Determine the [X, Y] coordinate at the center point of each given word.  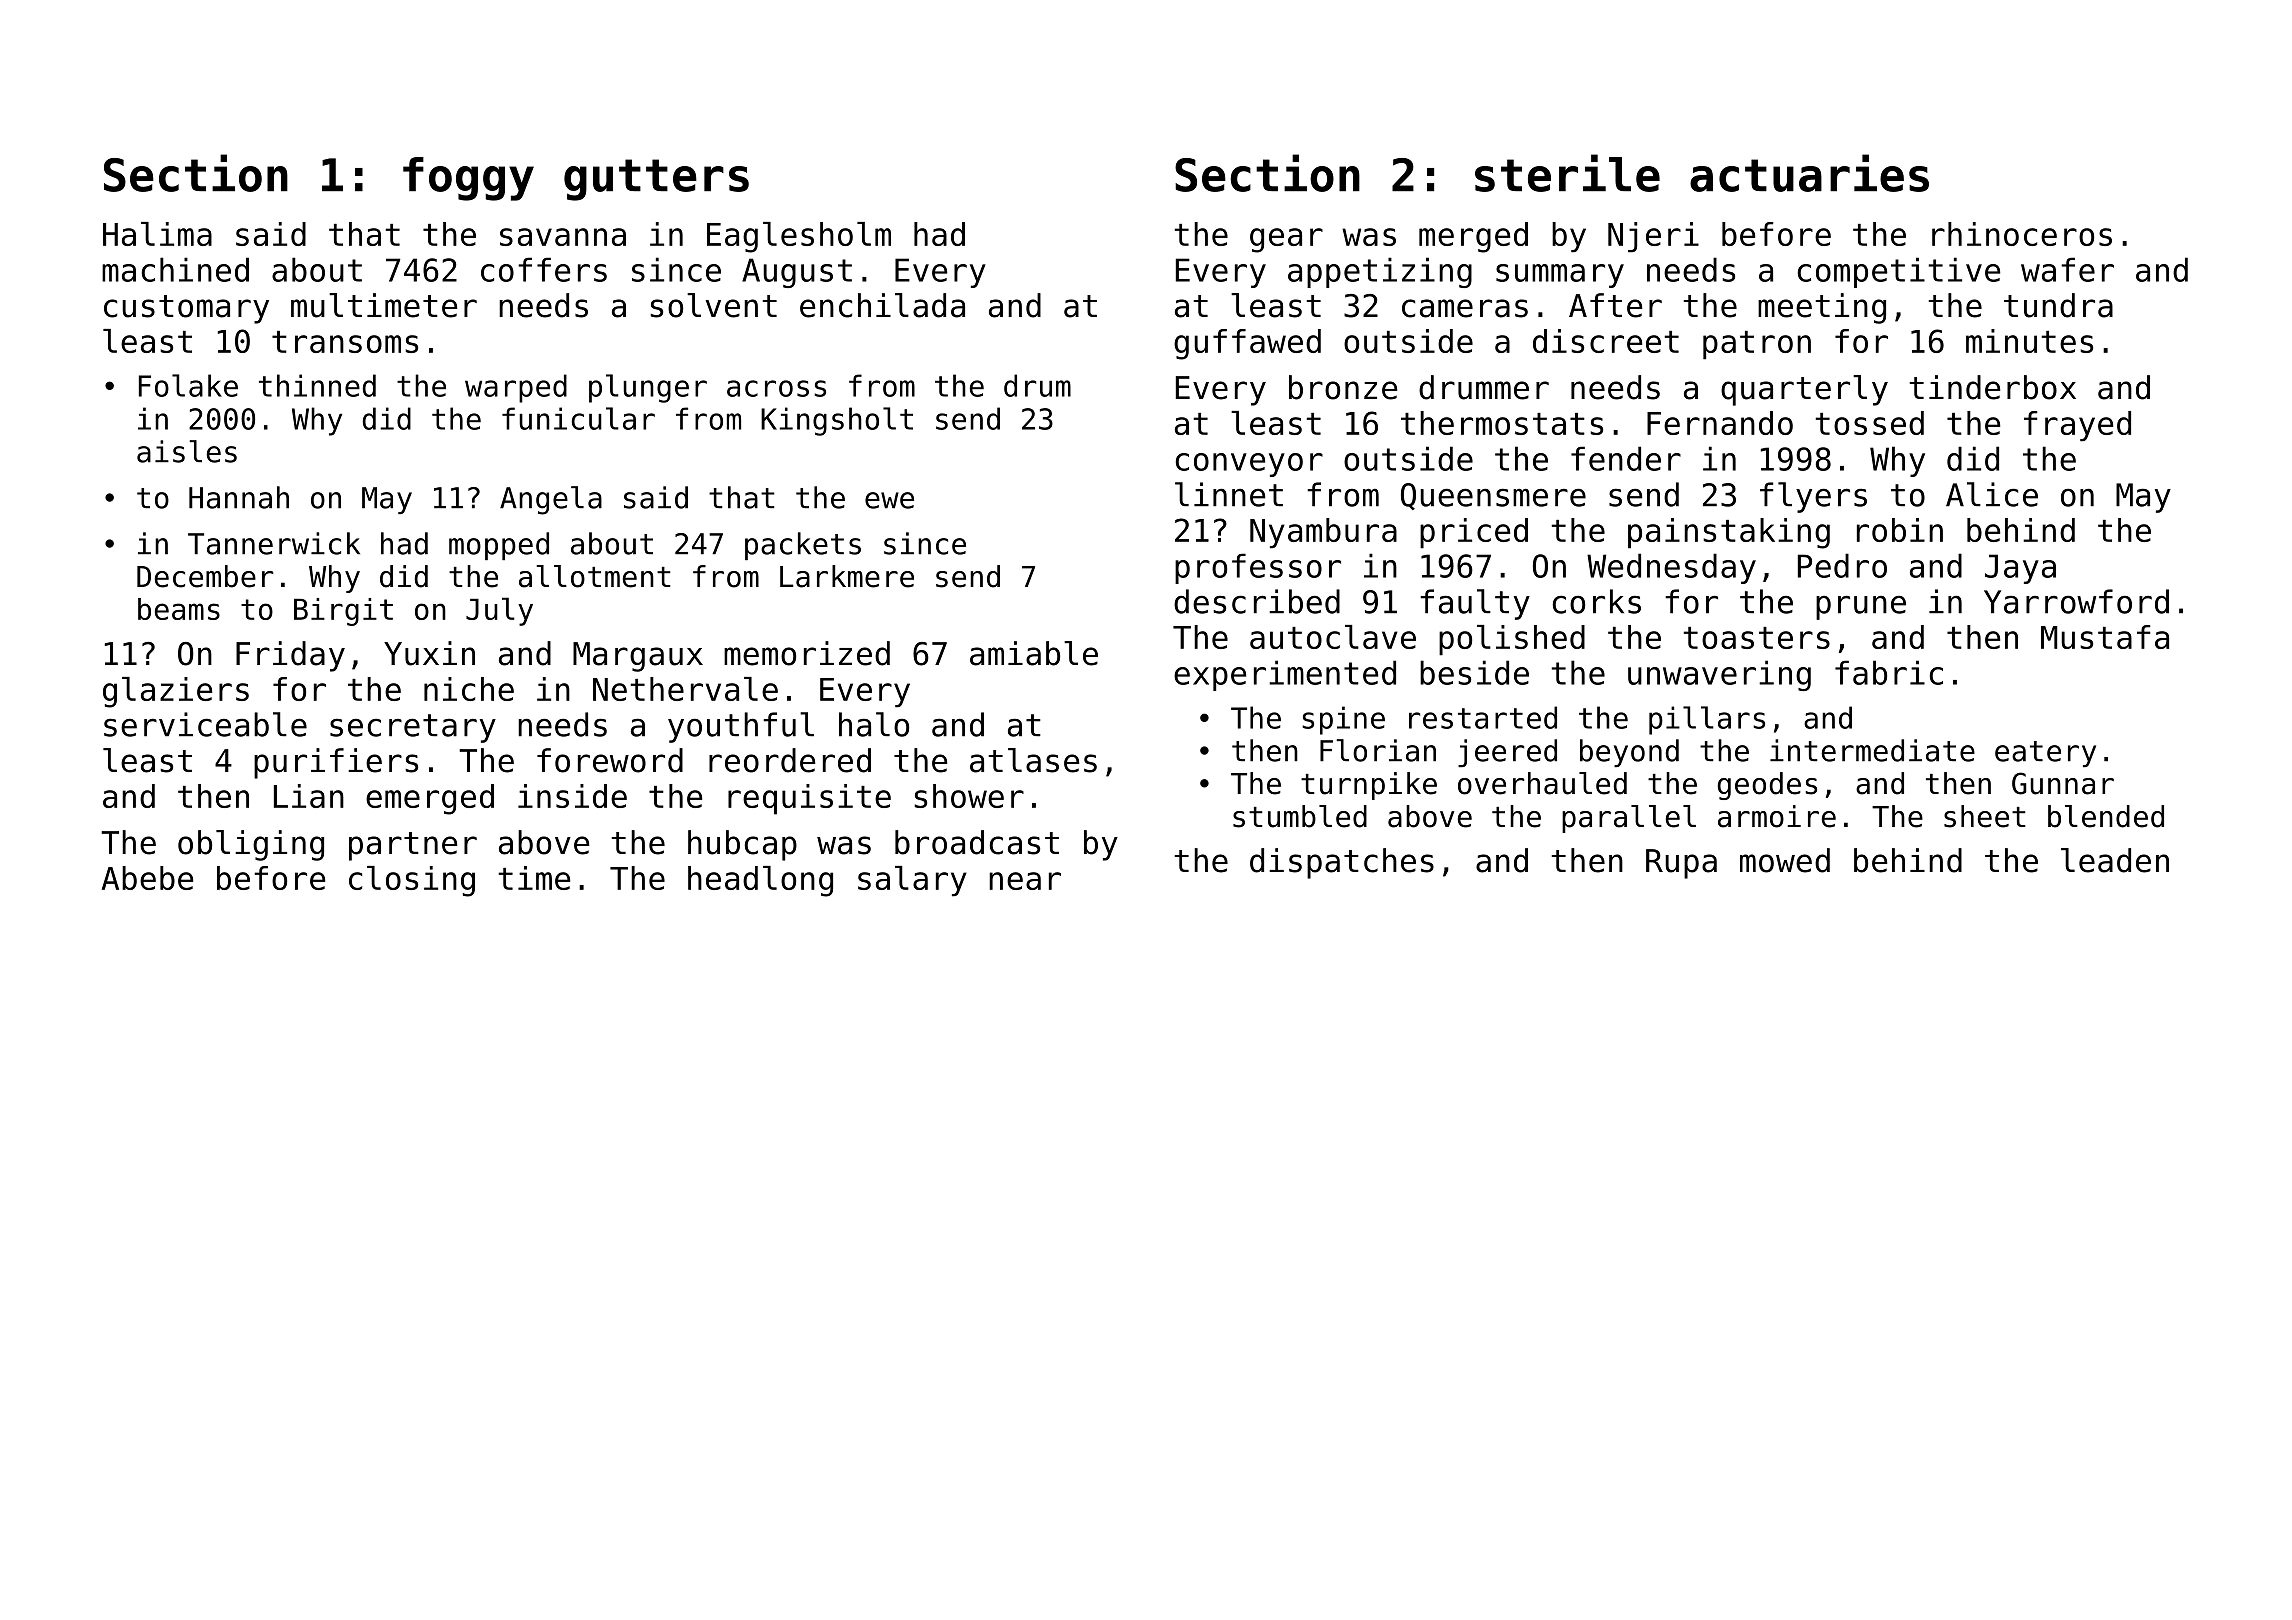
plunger [648, 388]
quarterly [1804, 390]
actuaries [1809, 173]
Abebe [147, 878]
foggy [468, 179]
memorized [807, 653]
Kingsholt [837, 421]
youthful [741, 727]
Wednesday [1671, 568]
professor [1258, 568]
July [499, 611]
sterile [1567, 173]
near [1025, 881]
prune [1861, 607]
